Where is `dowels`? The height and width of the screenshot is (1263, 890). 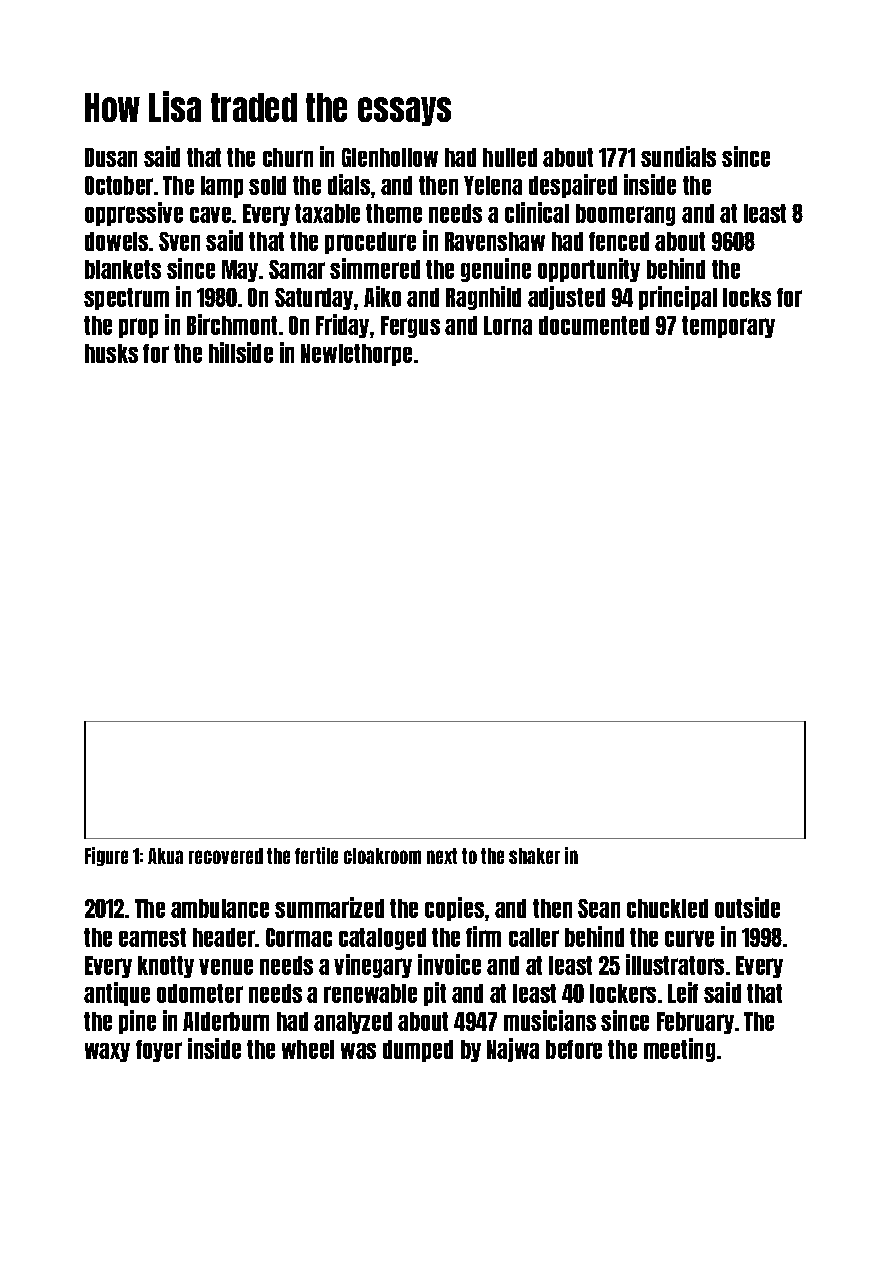
dowels is located at coordinates (116, 241).
